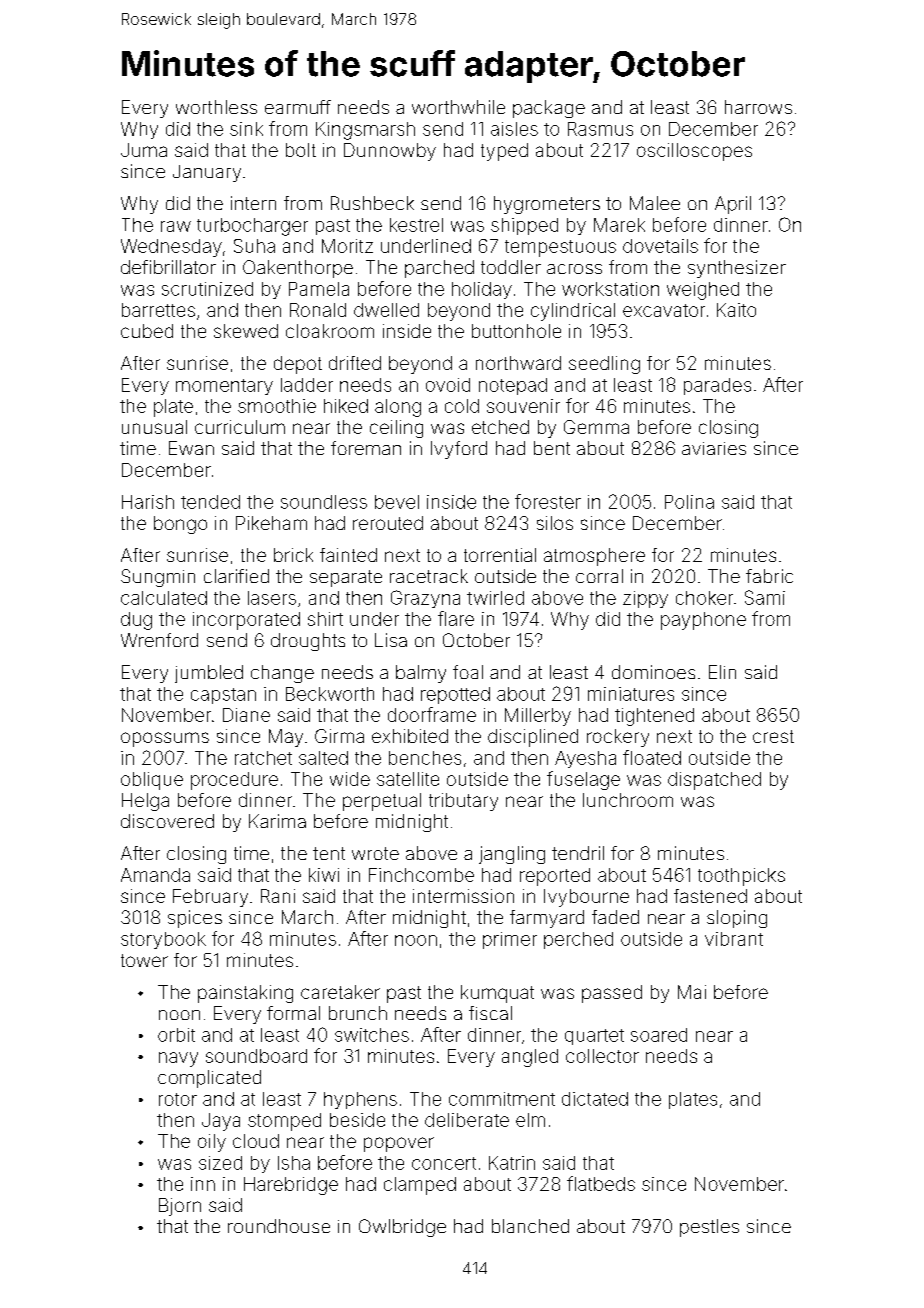 This image has height=1308, width=924. What do you see at coordinates (223, 696) in the image?
I see `capstan` at bounding box center [223, 696].
